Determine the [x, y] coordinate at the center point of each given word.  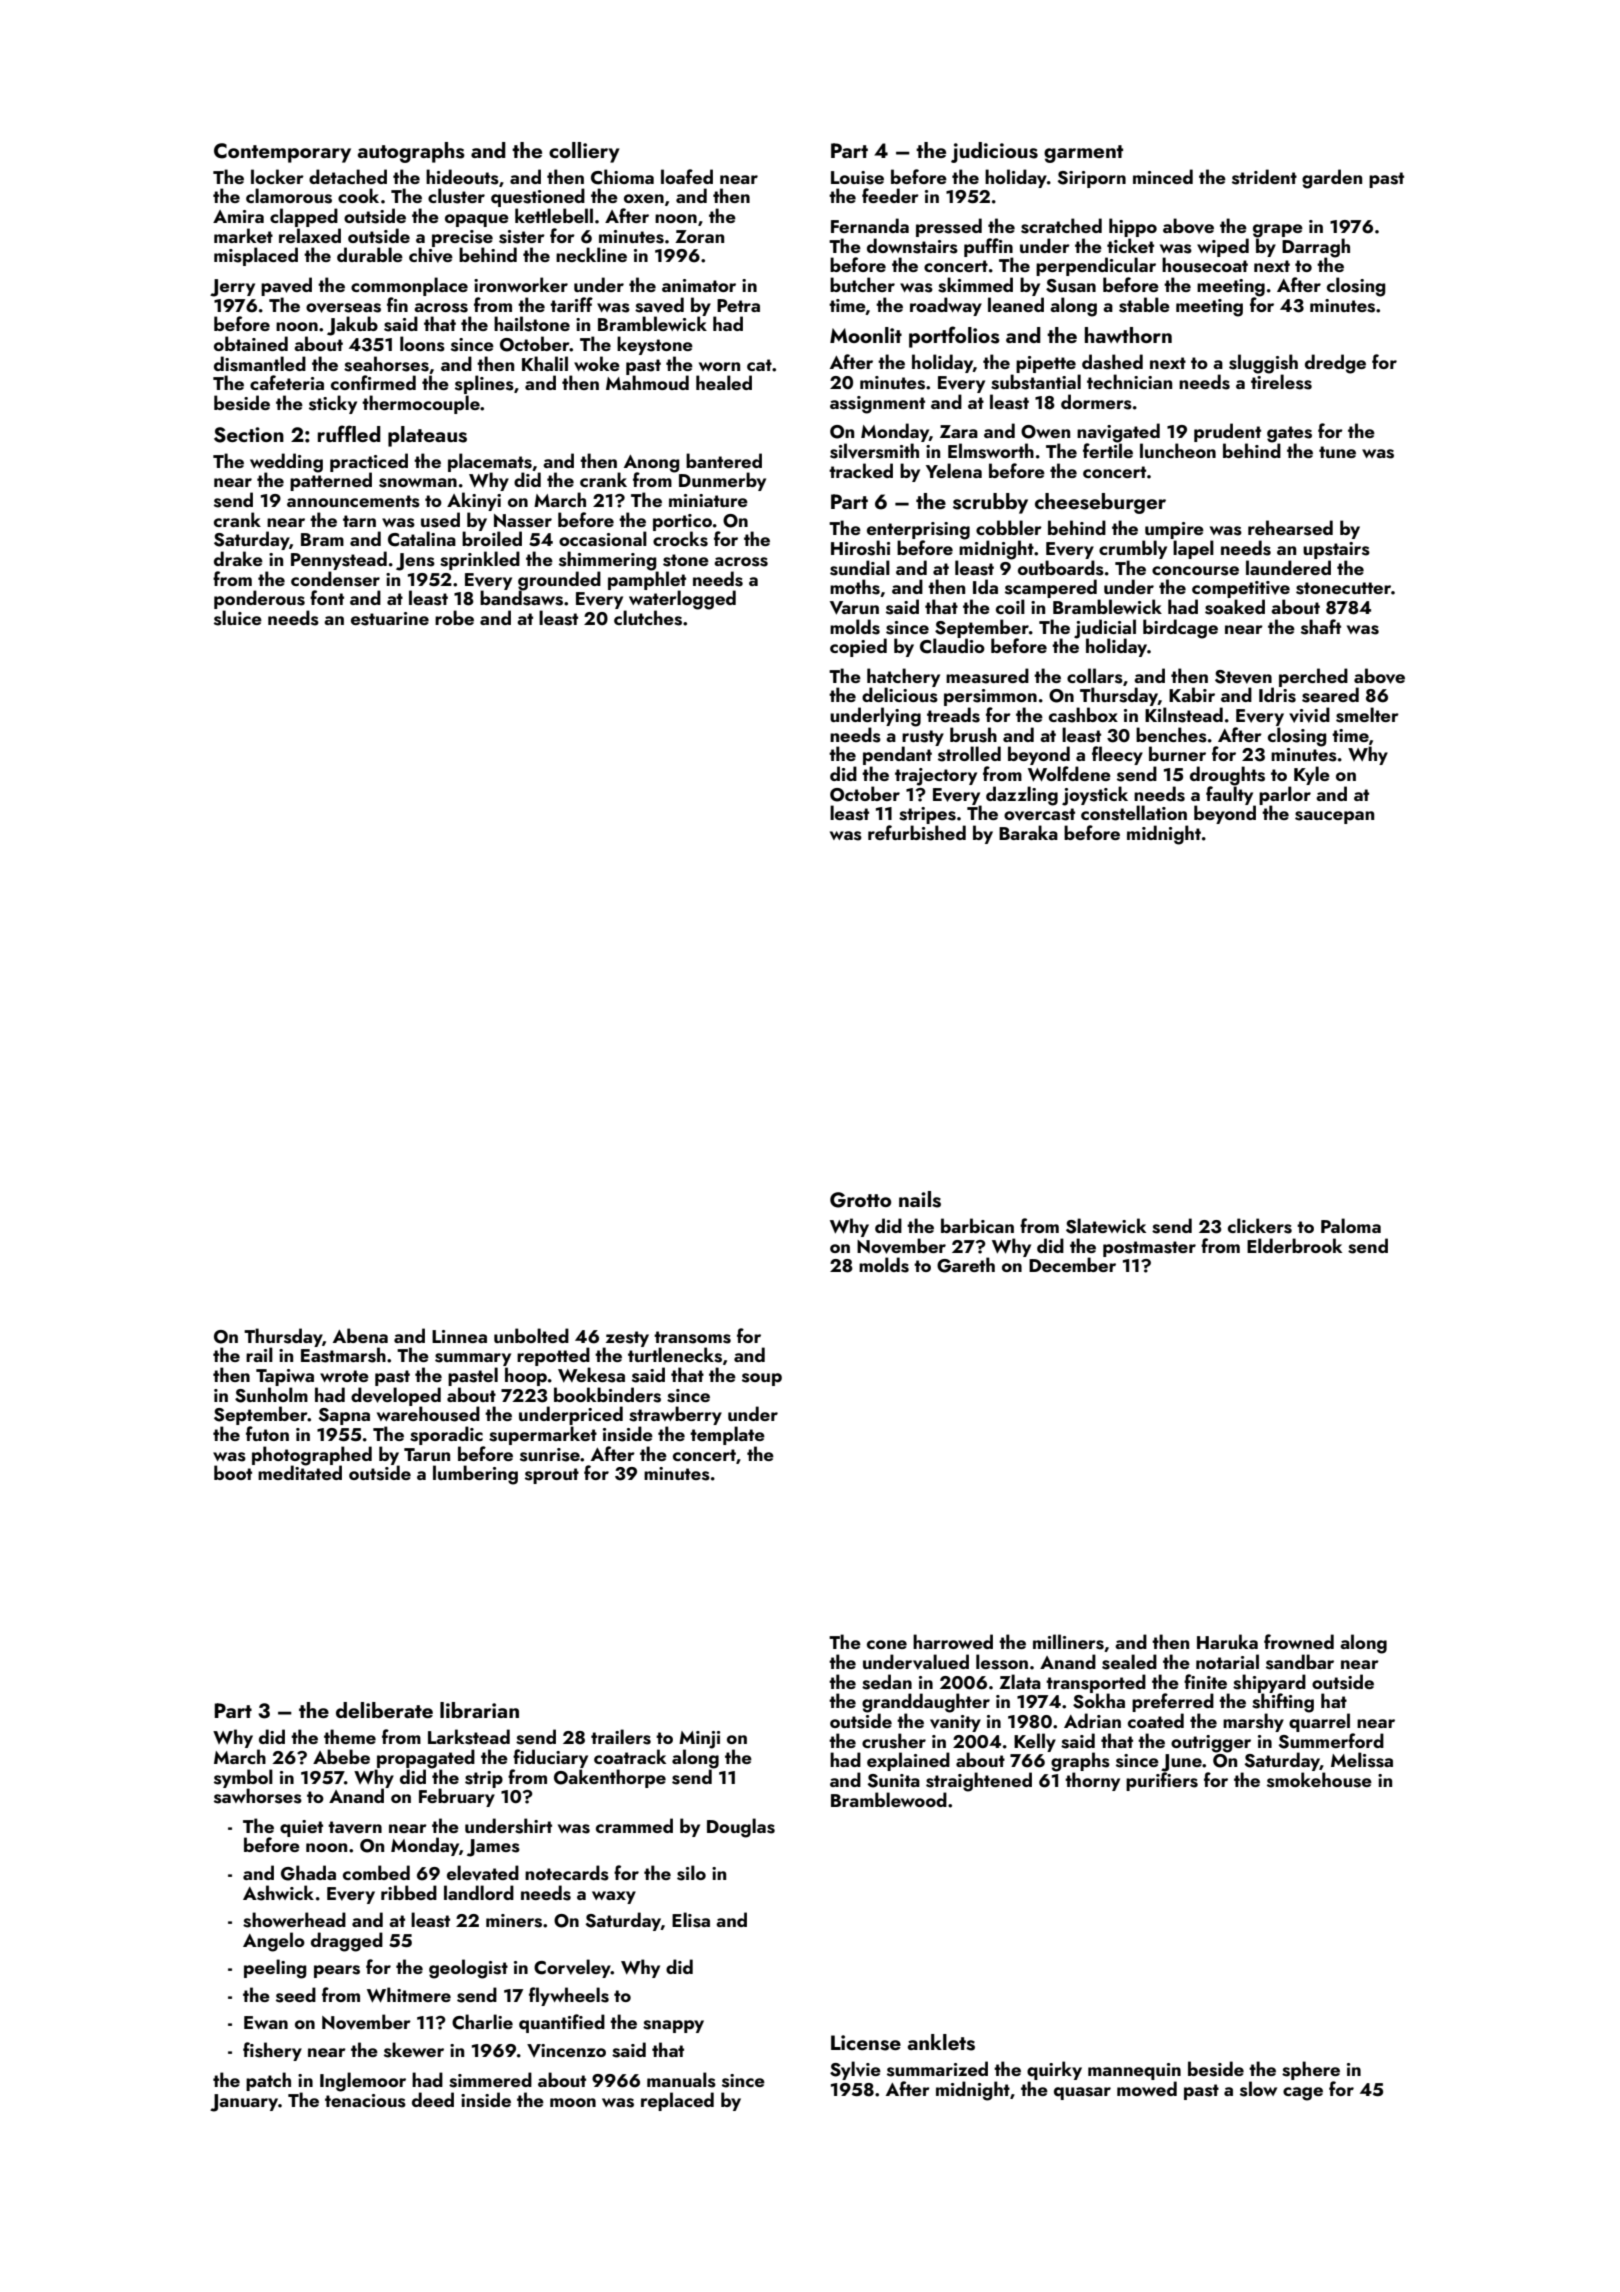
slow [1258, 2089]
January [244, 2103]
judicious [994, 152]
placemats [490, 462]
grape [1278, 231]
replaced [677, 2101]
